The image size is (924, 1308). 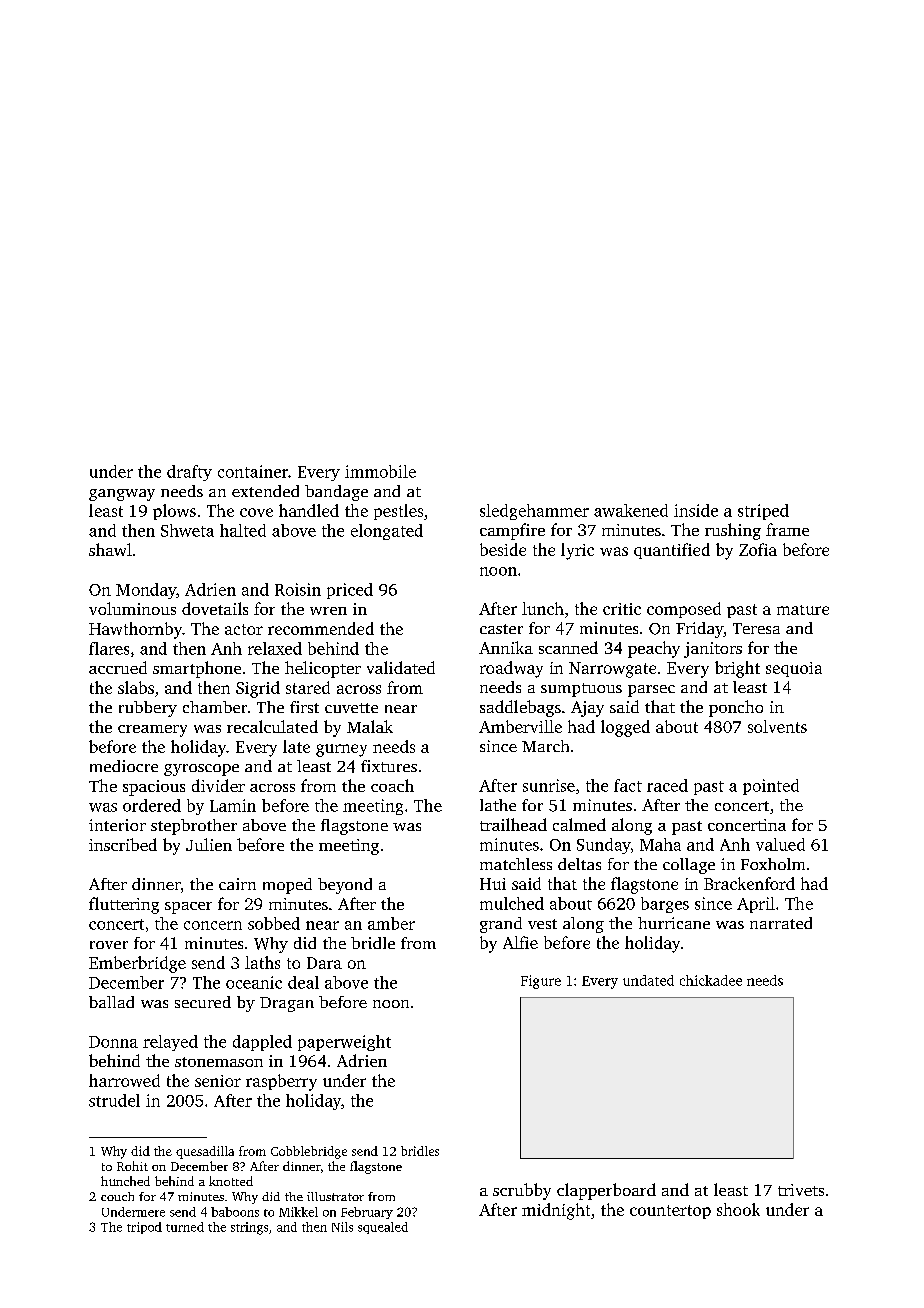 I want to click on strings, so click(x=249, y=1228).
